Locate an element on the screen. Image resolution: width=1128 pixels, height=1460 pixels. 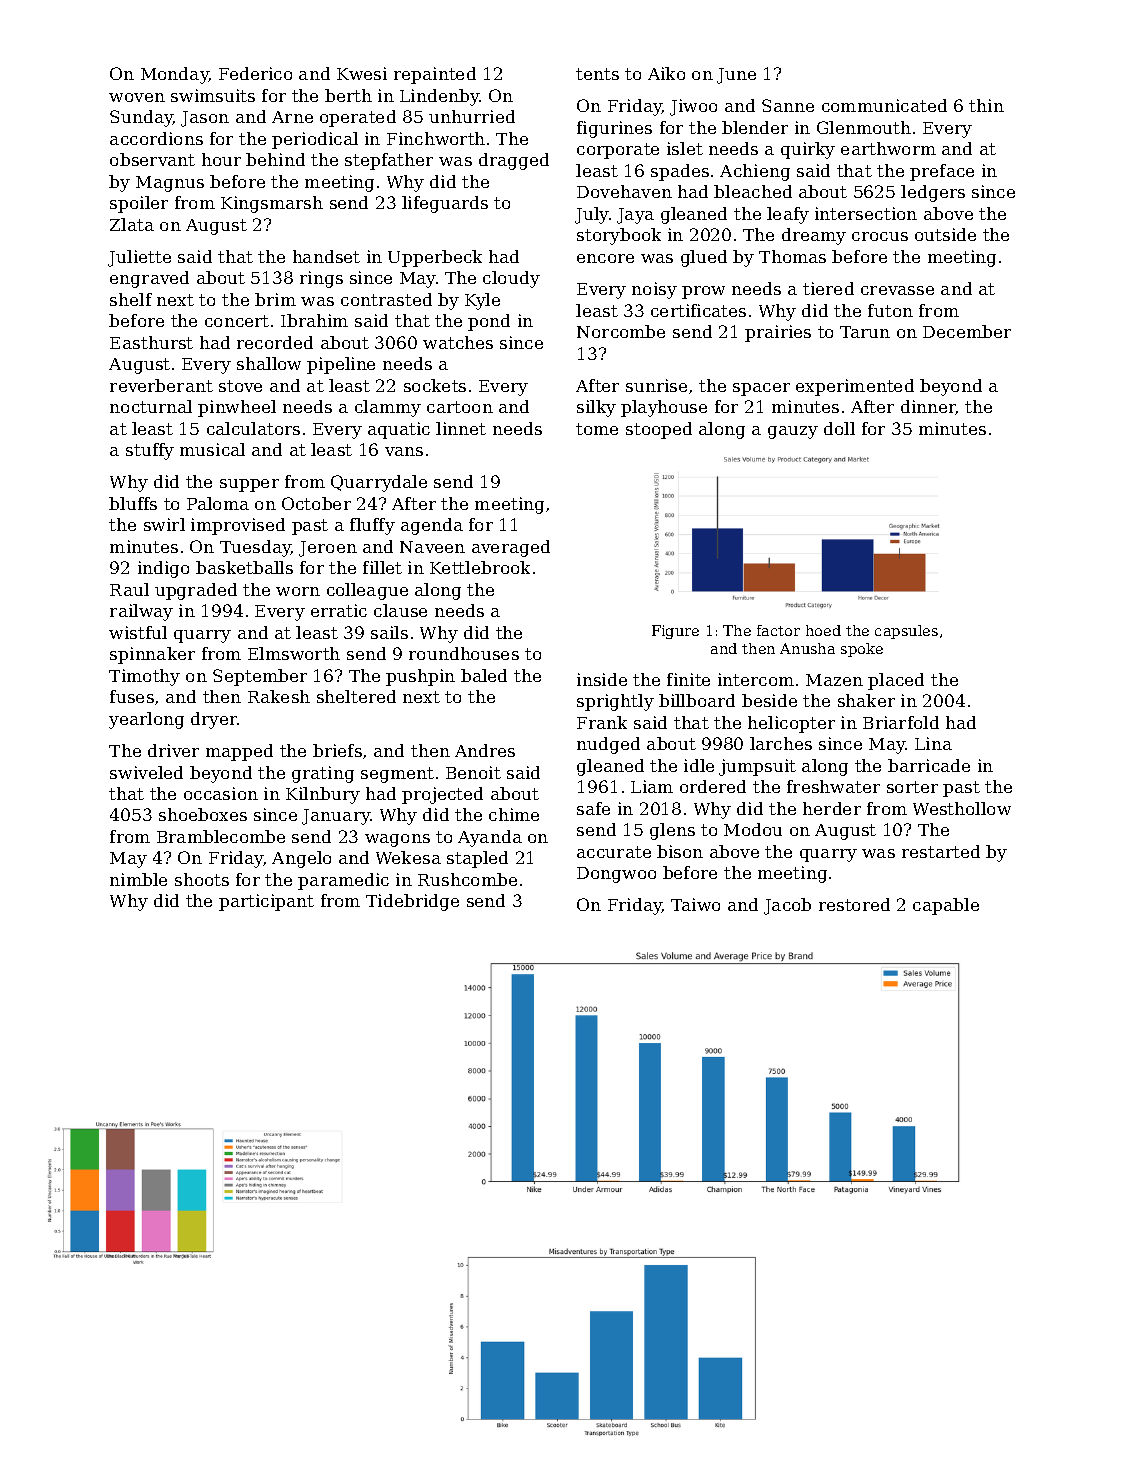
Federico is located at coordinates (255, 73).
